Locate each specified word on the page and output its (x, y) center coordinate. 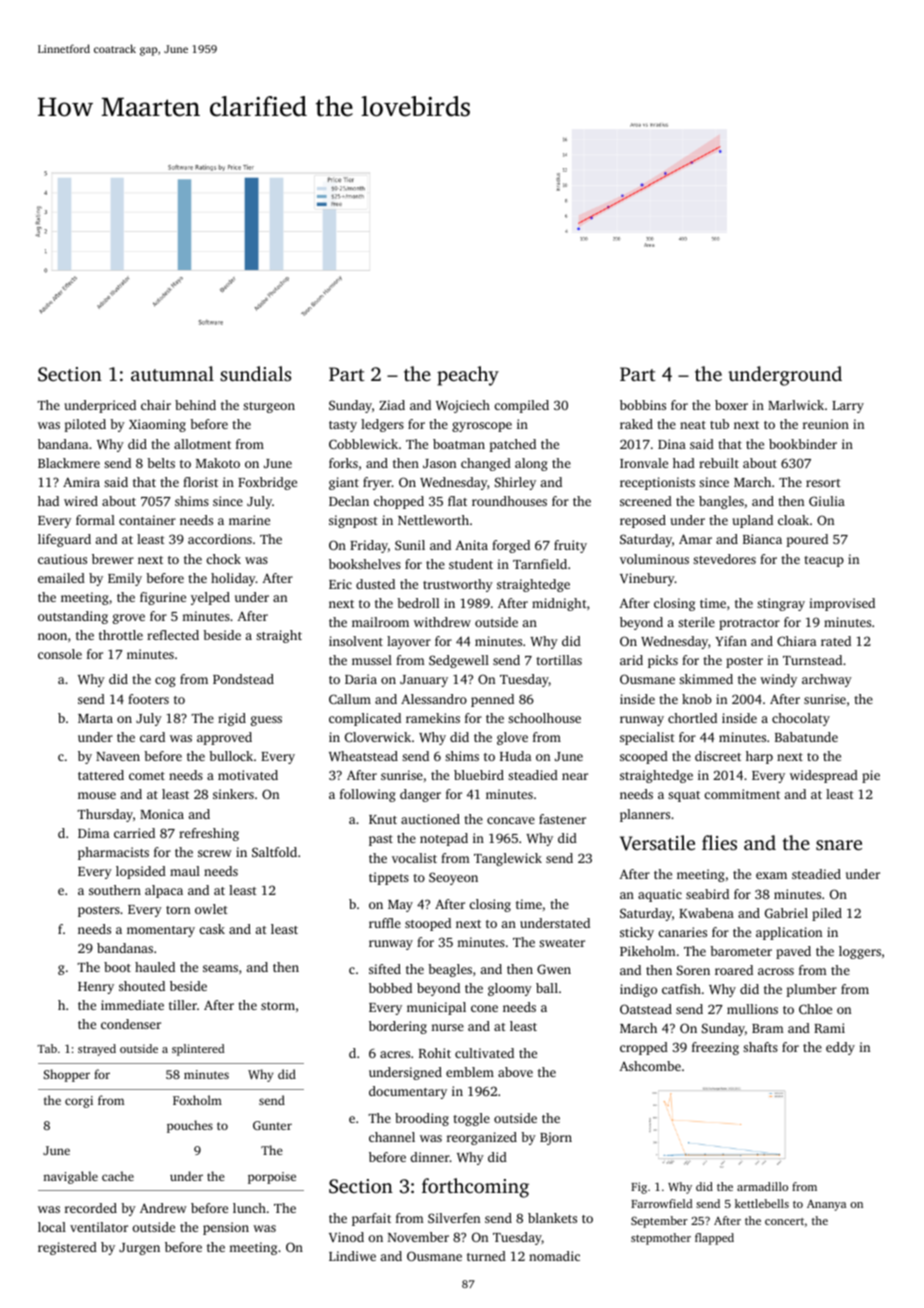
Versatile (657, 843)
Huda (515, 756)
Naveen (118, 756)
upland (753, 521)
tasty (343, 426)
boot (117, 967)
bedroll (418, 603)
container (147, 520)
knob (697, 699)
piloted (85, 425)
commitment (742, 794)
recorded (91, 1208)
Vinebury (647, 579)
